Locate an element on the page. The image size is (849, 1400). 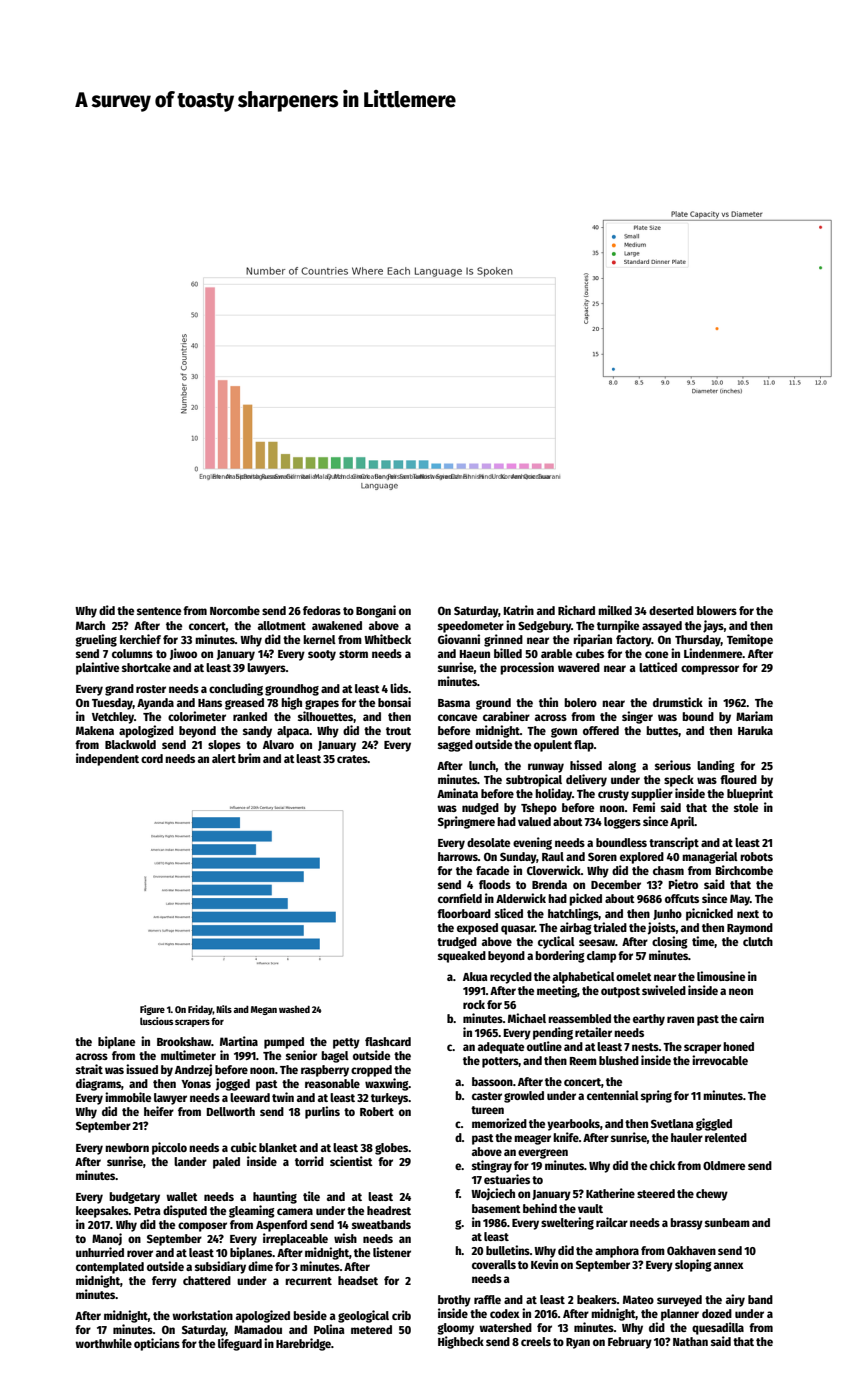
chattered is located at coordinates (207, 1280).
